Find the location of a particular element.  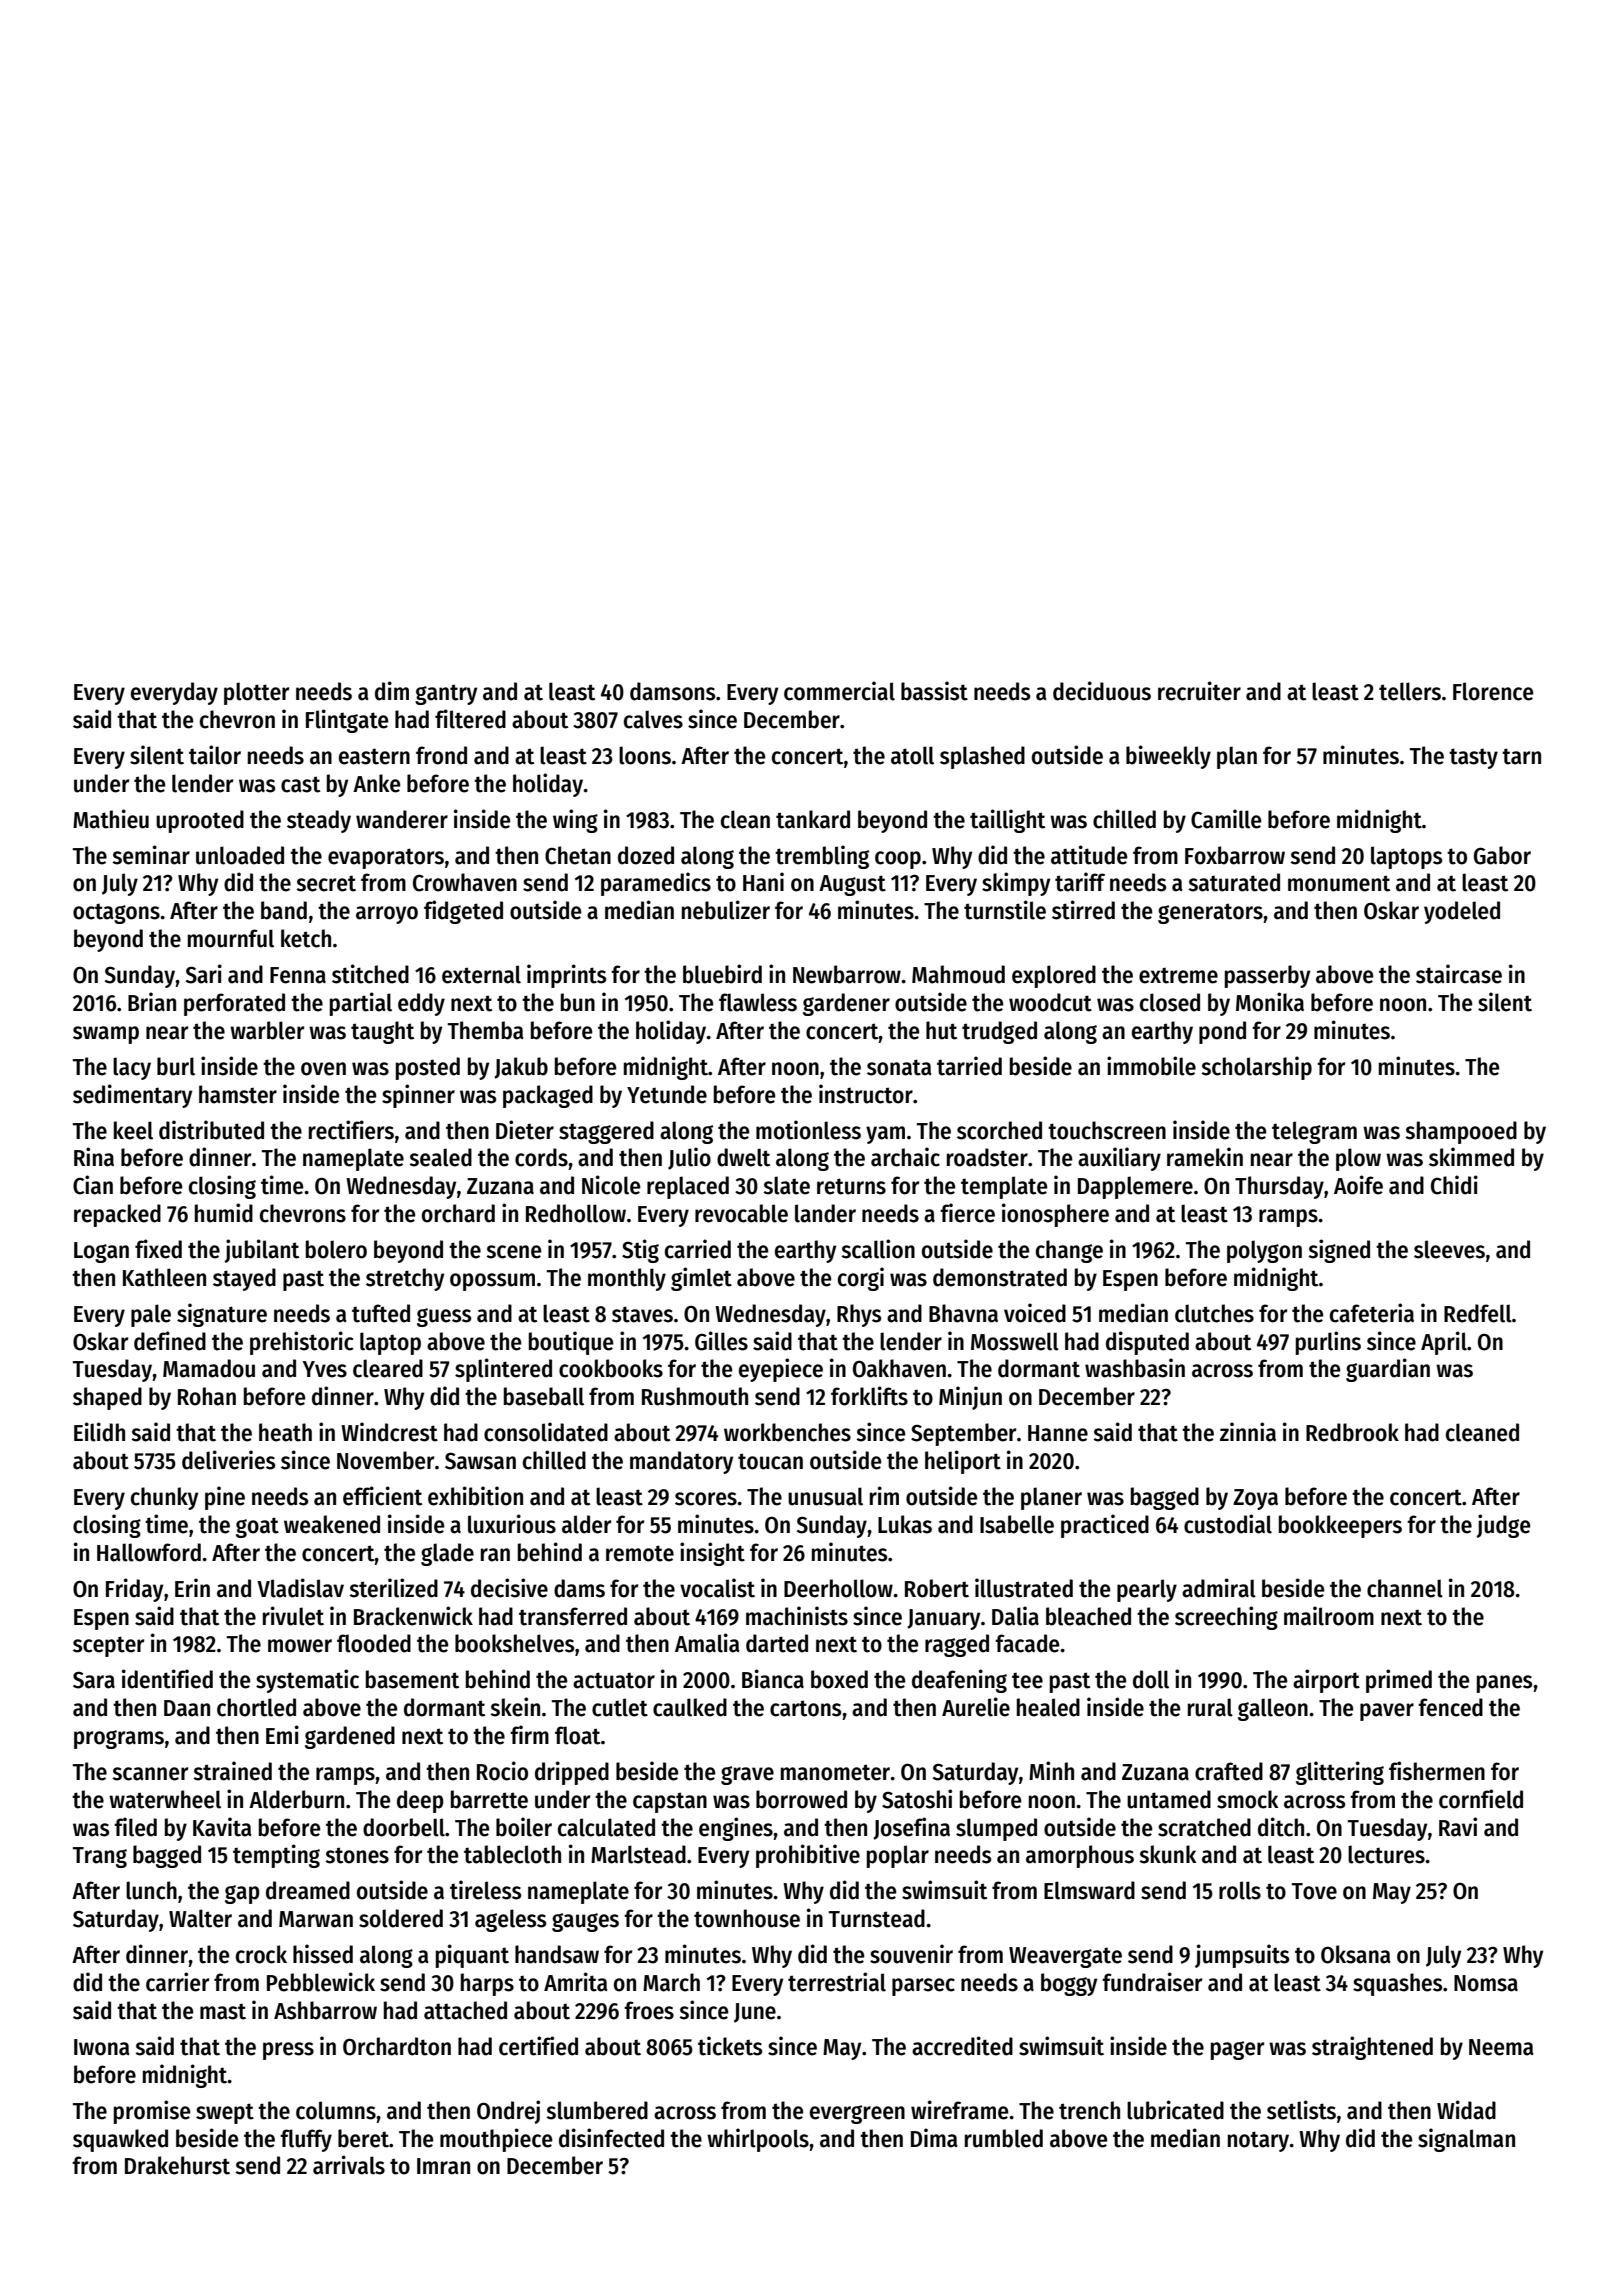

staves is located at coordinates (642, 1314).
